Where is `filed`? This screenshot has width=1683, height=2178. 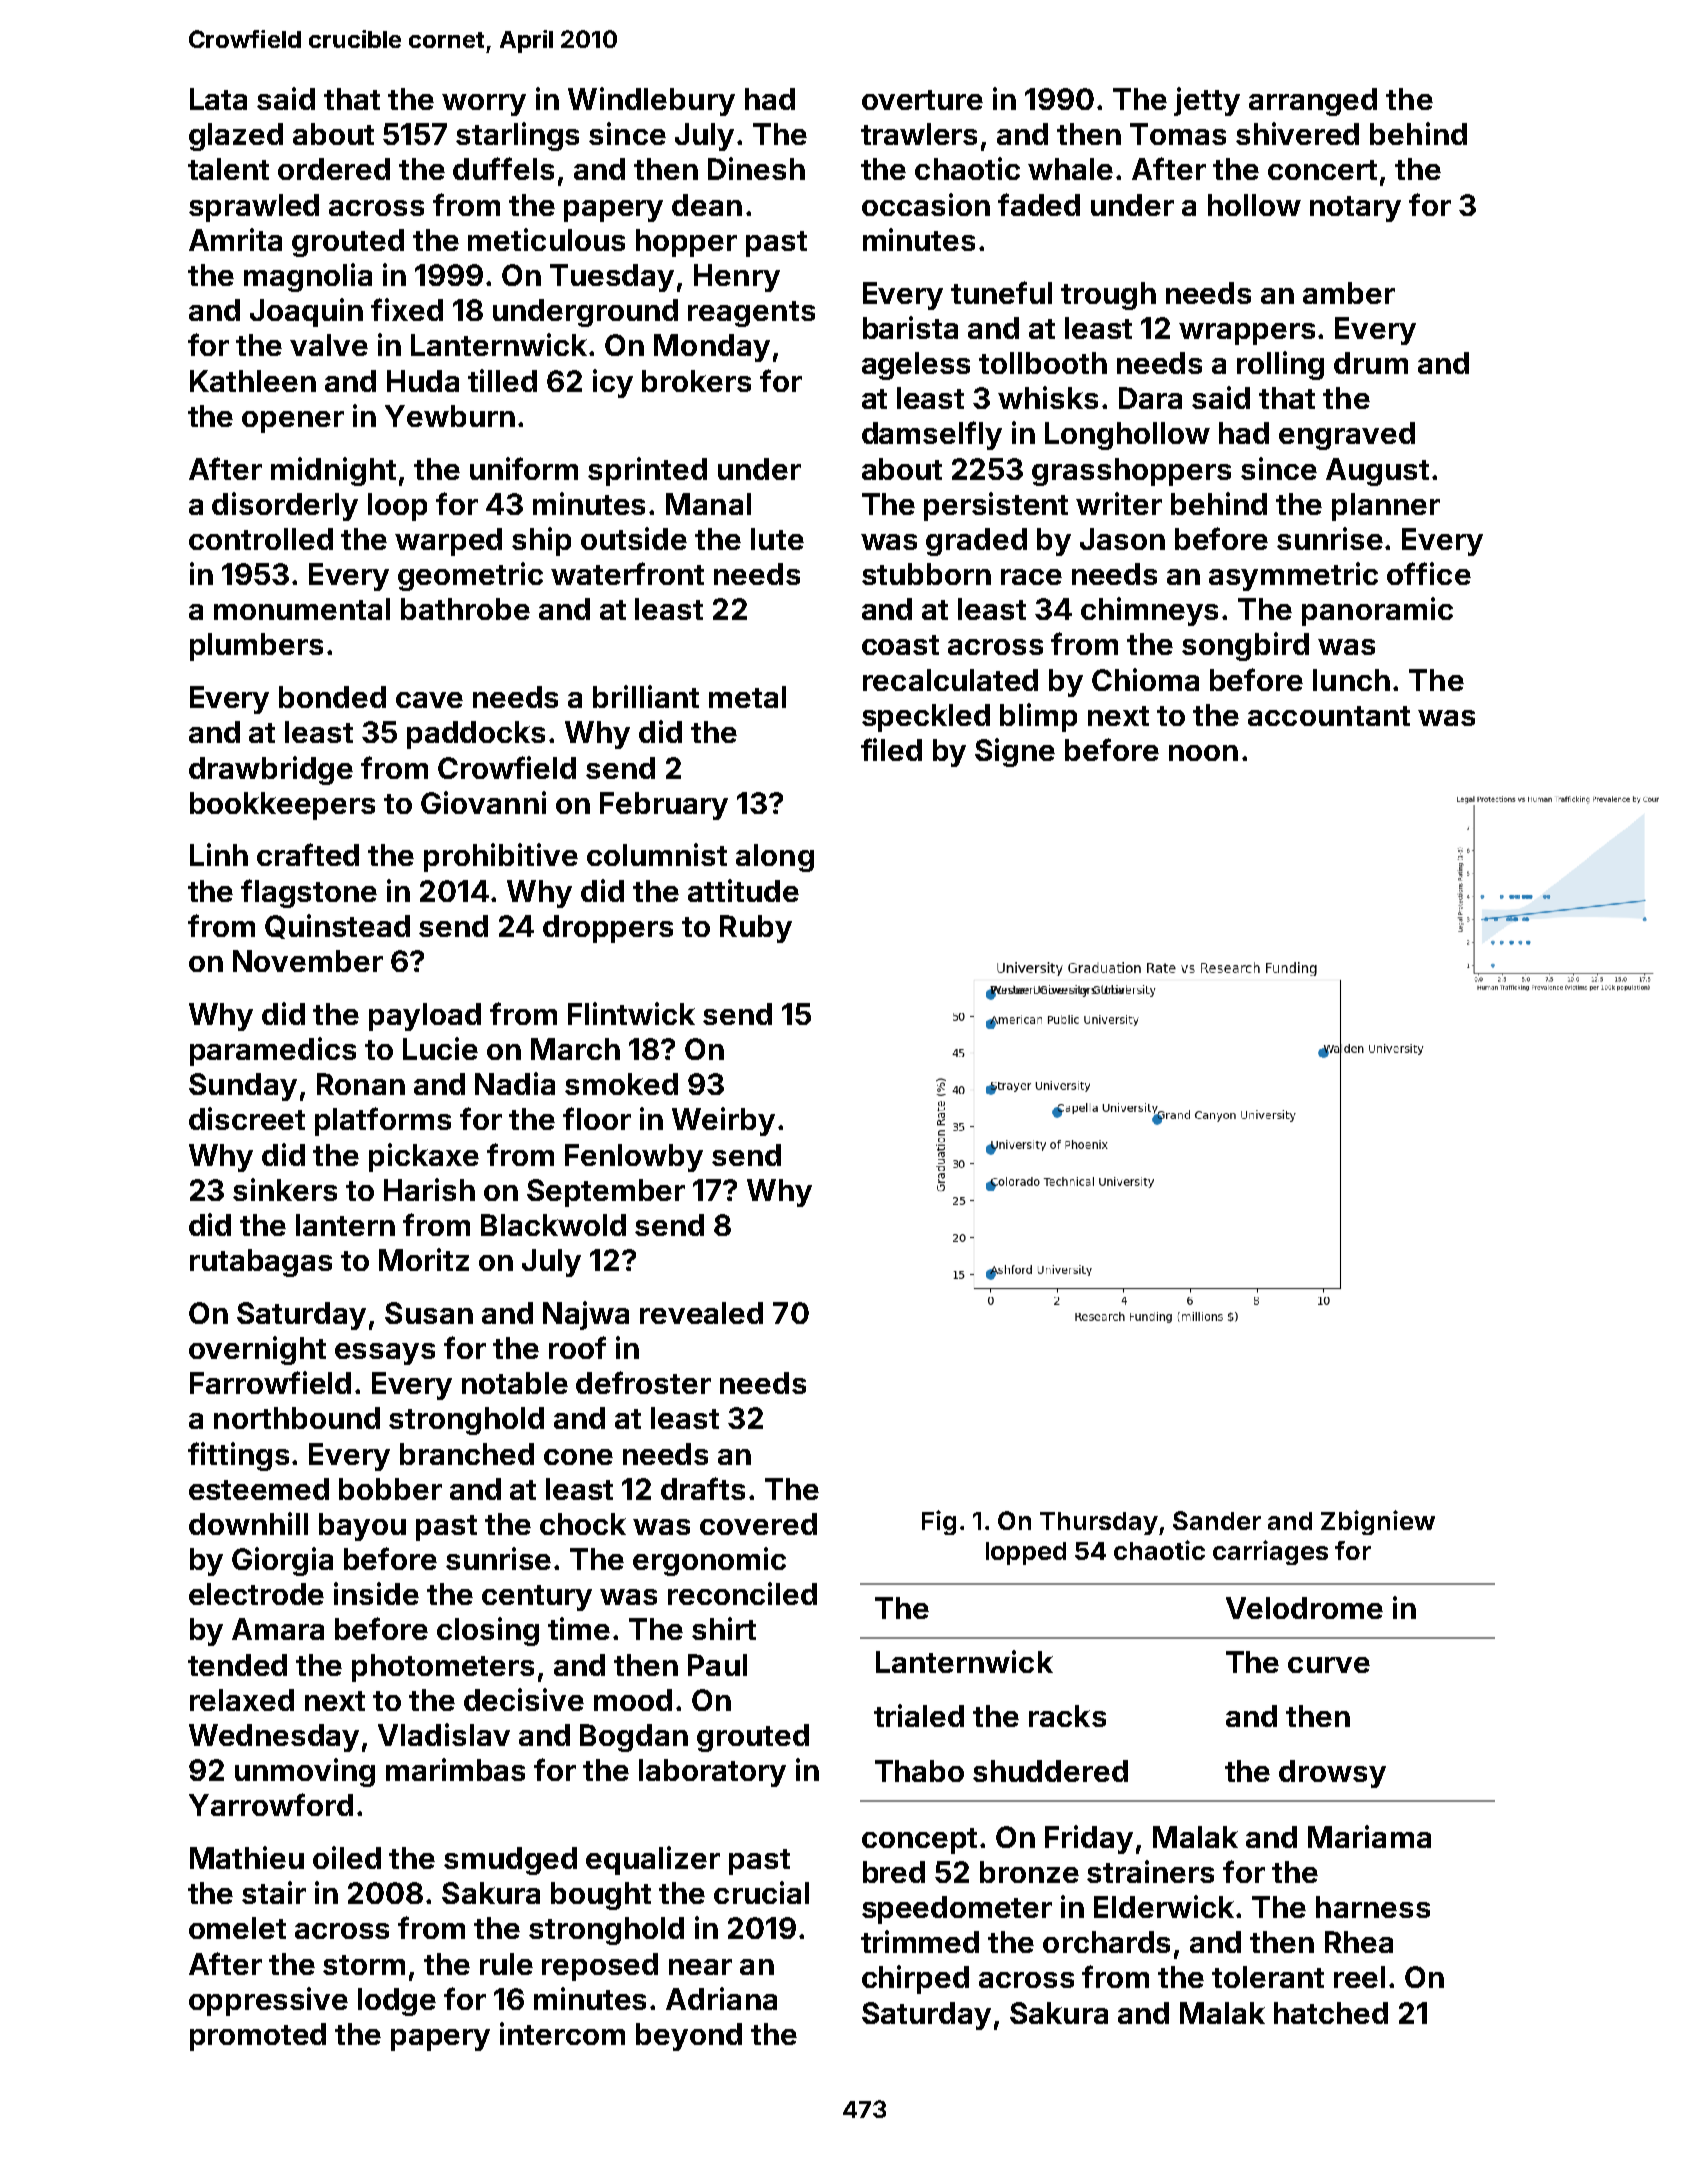
filed is located at coordinates (891, 749).
